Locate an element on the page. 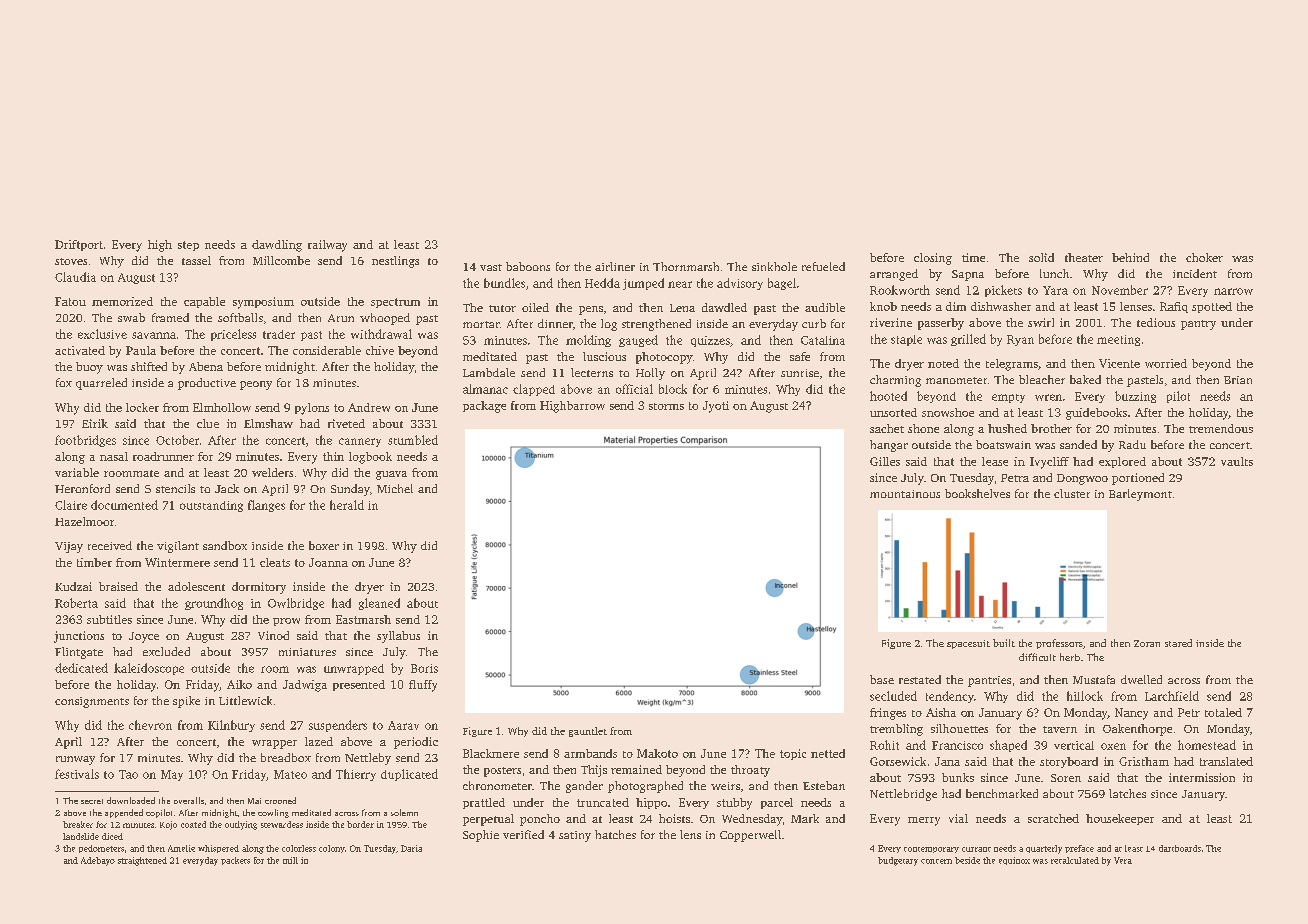 The height and width of the document is (924, 1308). dwelled is located at coordinates (1141, 679).
